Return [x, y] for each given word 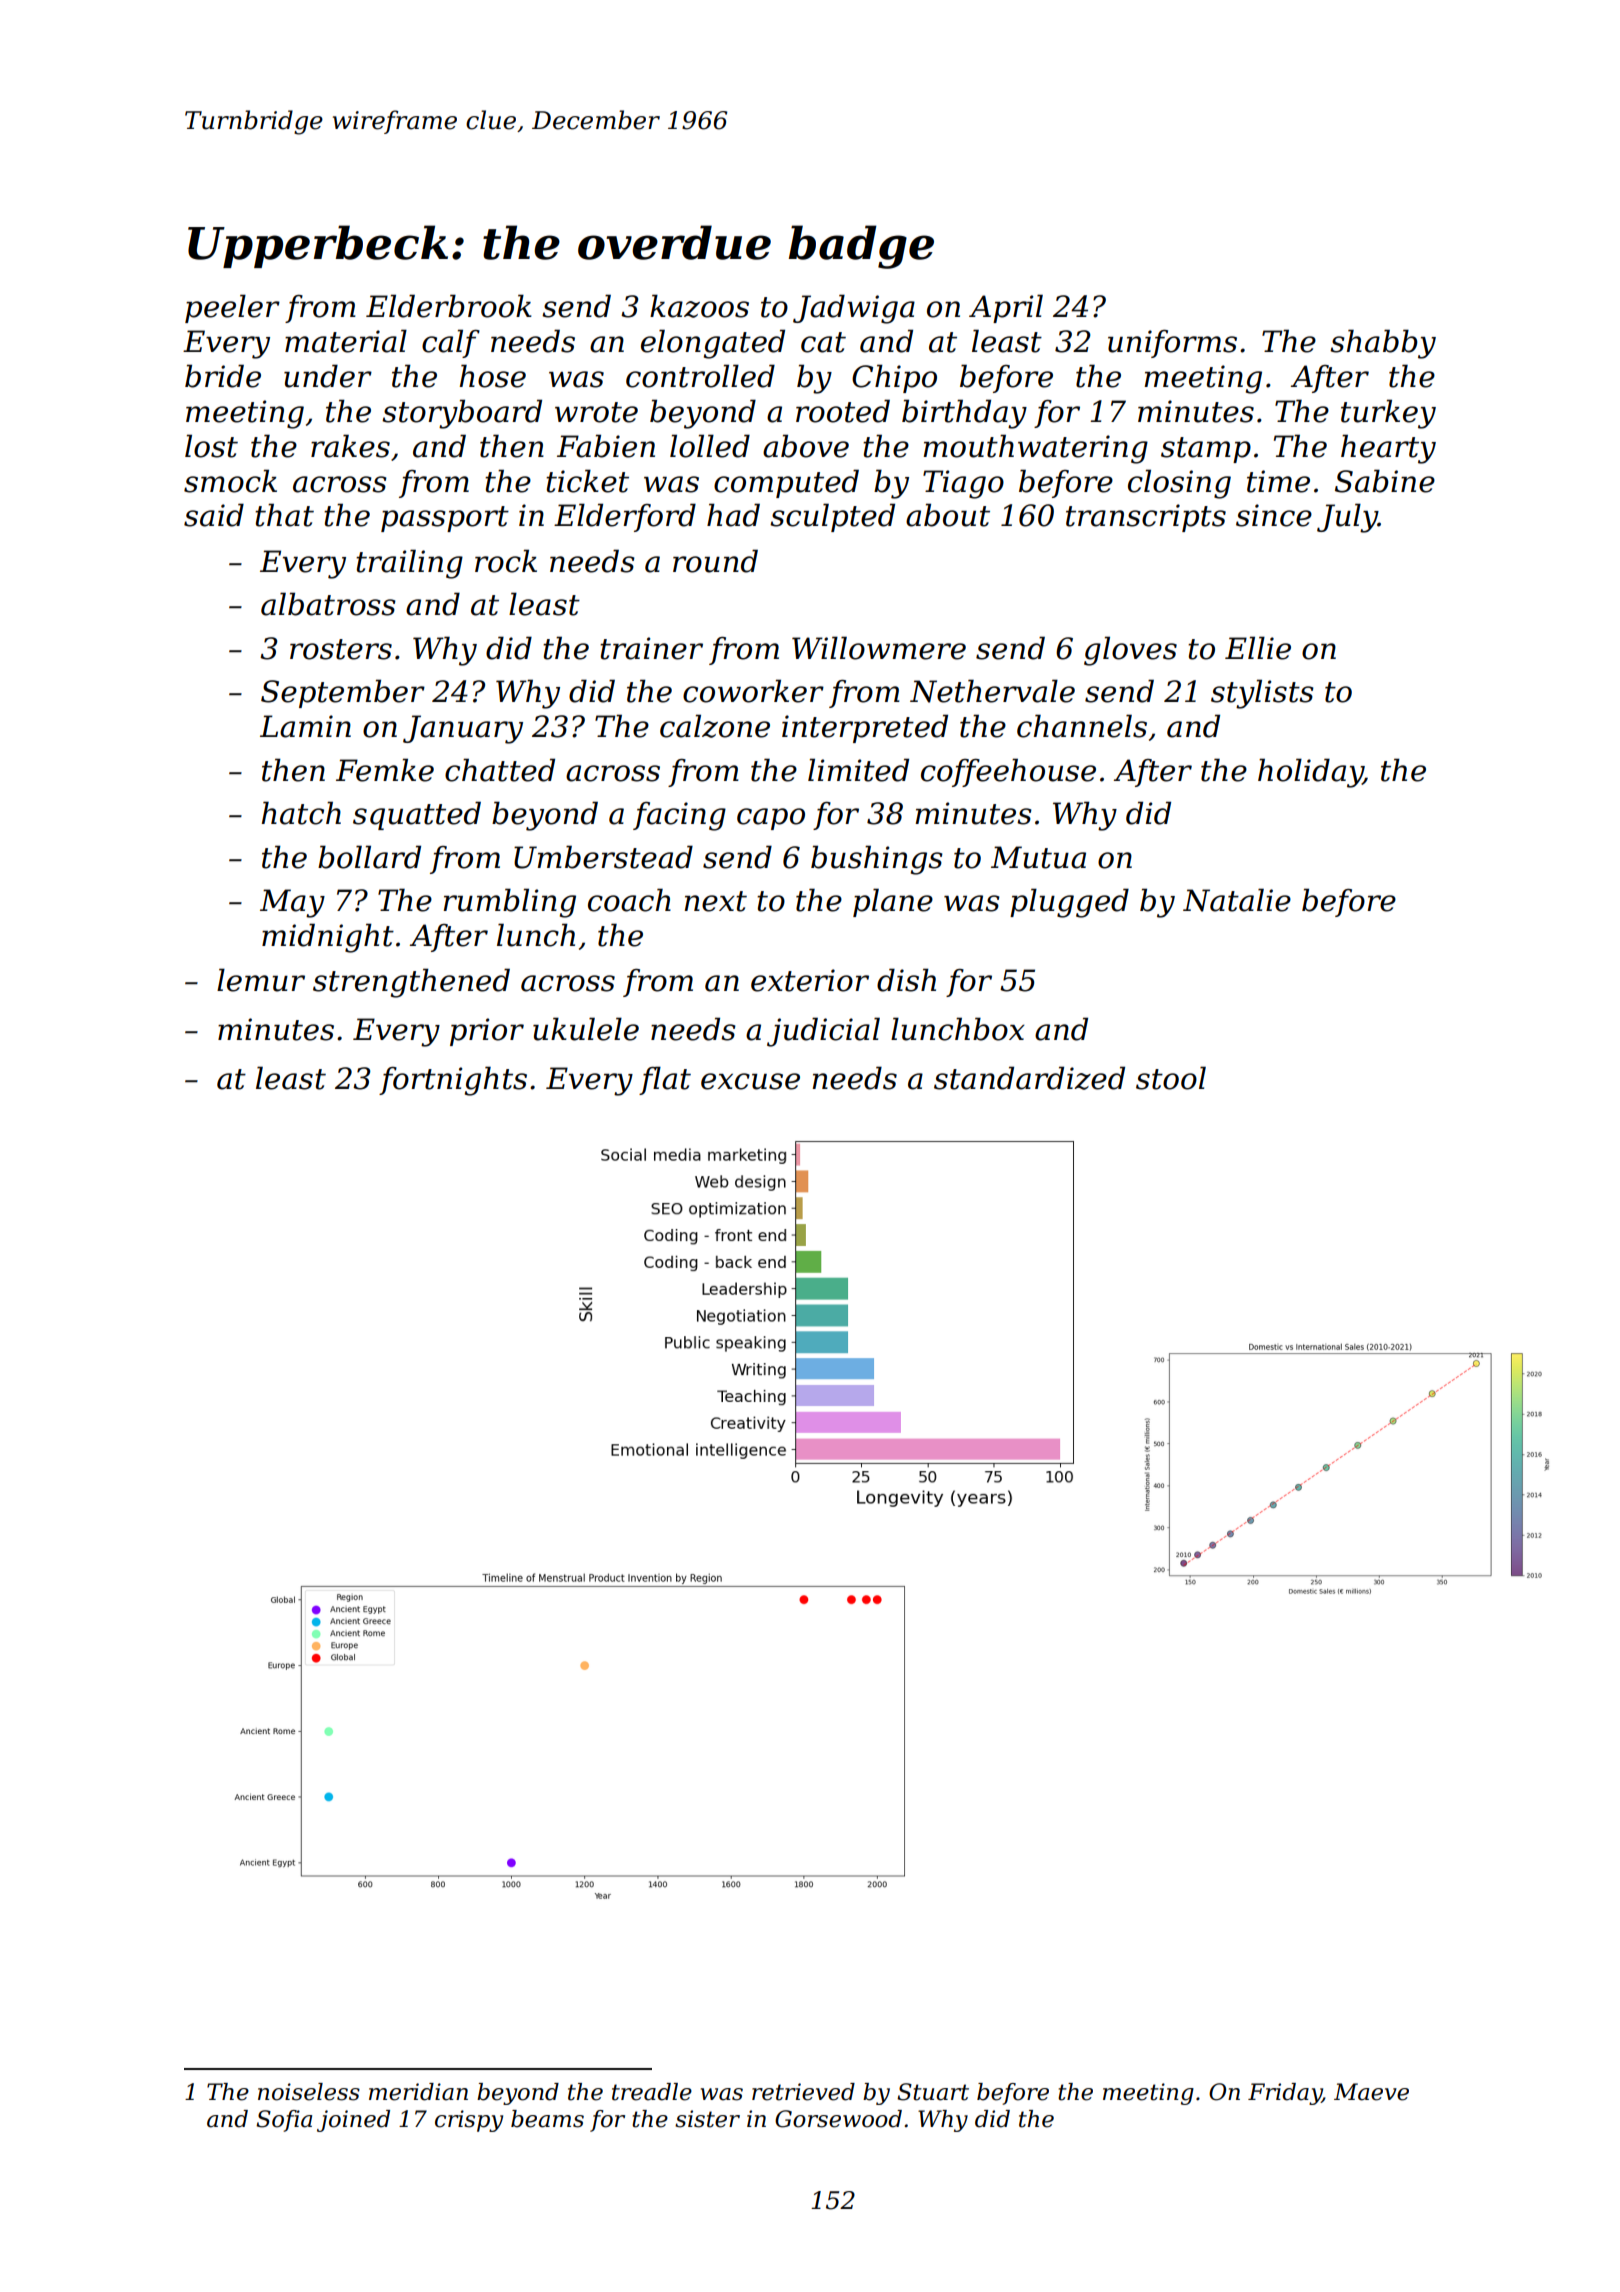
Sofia [284, 2121]
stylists [1262, 694]
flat [665, 1080]
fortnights [453, 1081]
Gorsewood [838, 2119]
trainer [651, 648]
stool [1171, 1078]
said [214, 515]
